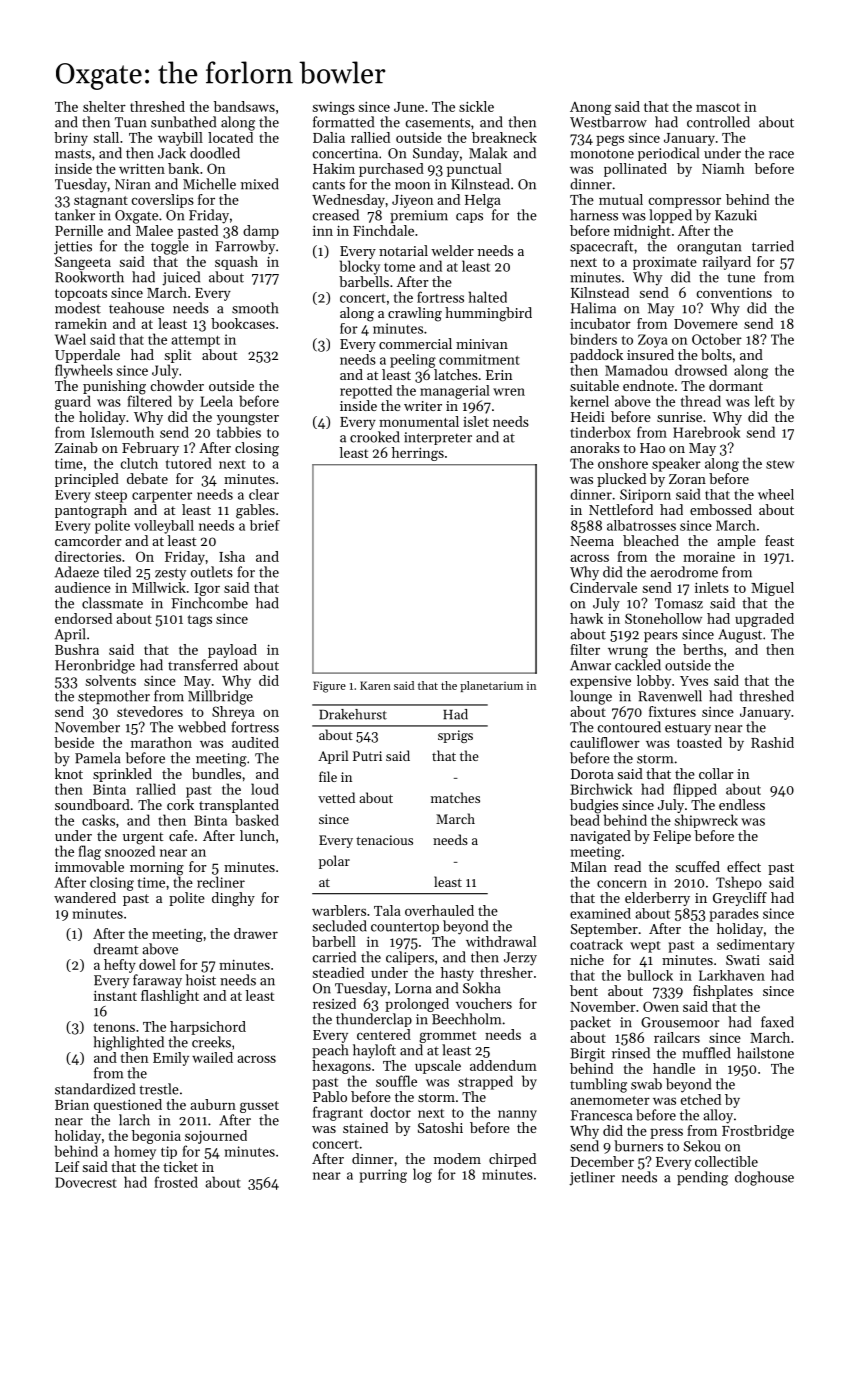 The width and height of the document is (849, 1400). I want to click on pantograph, so click(91, 511).
